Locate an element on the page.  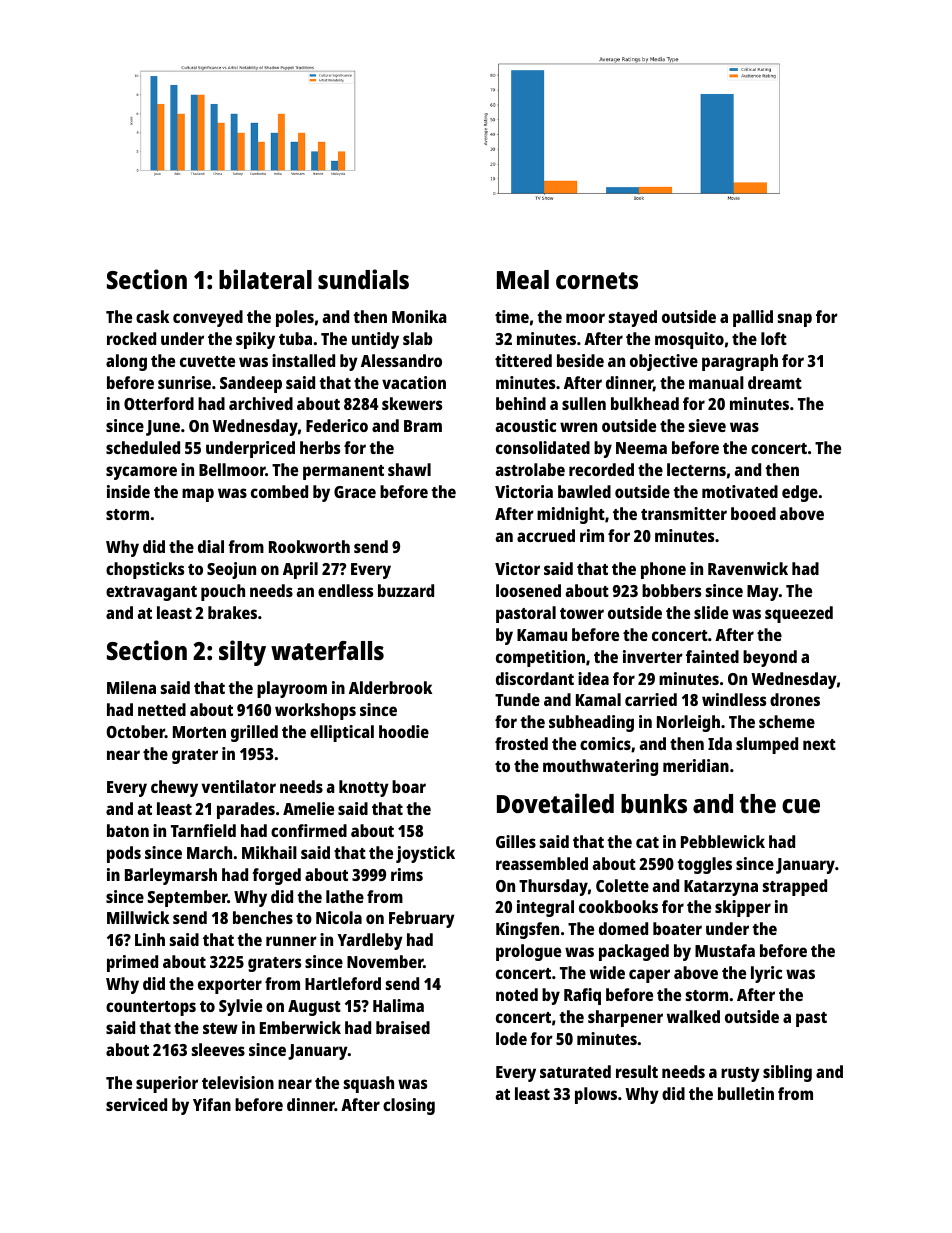
superior is located at coordinates (167, 1084).
